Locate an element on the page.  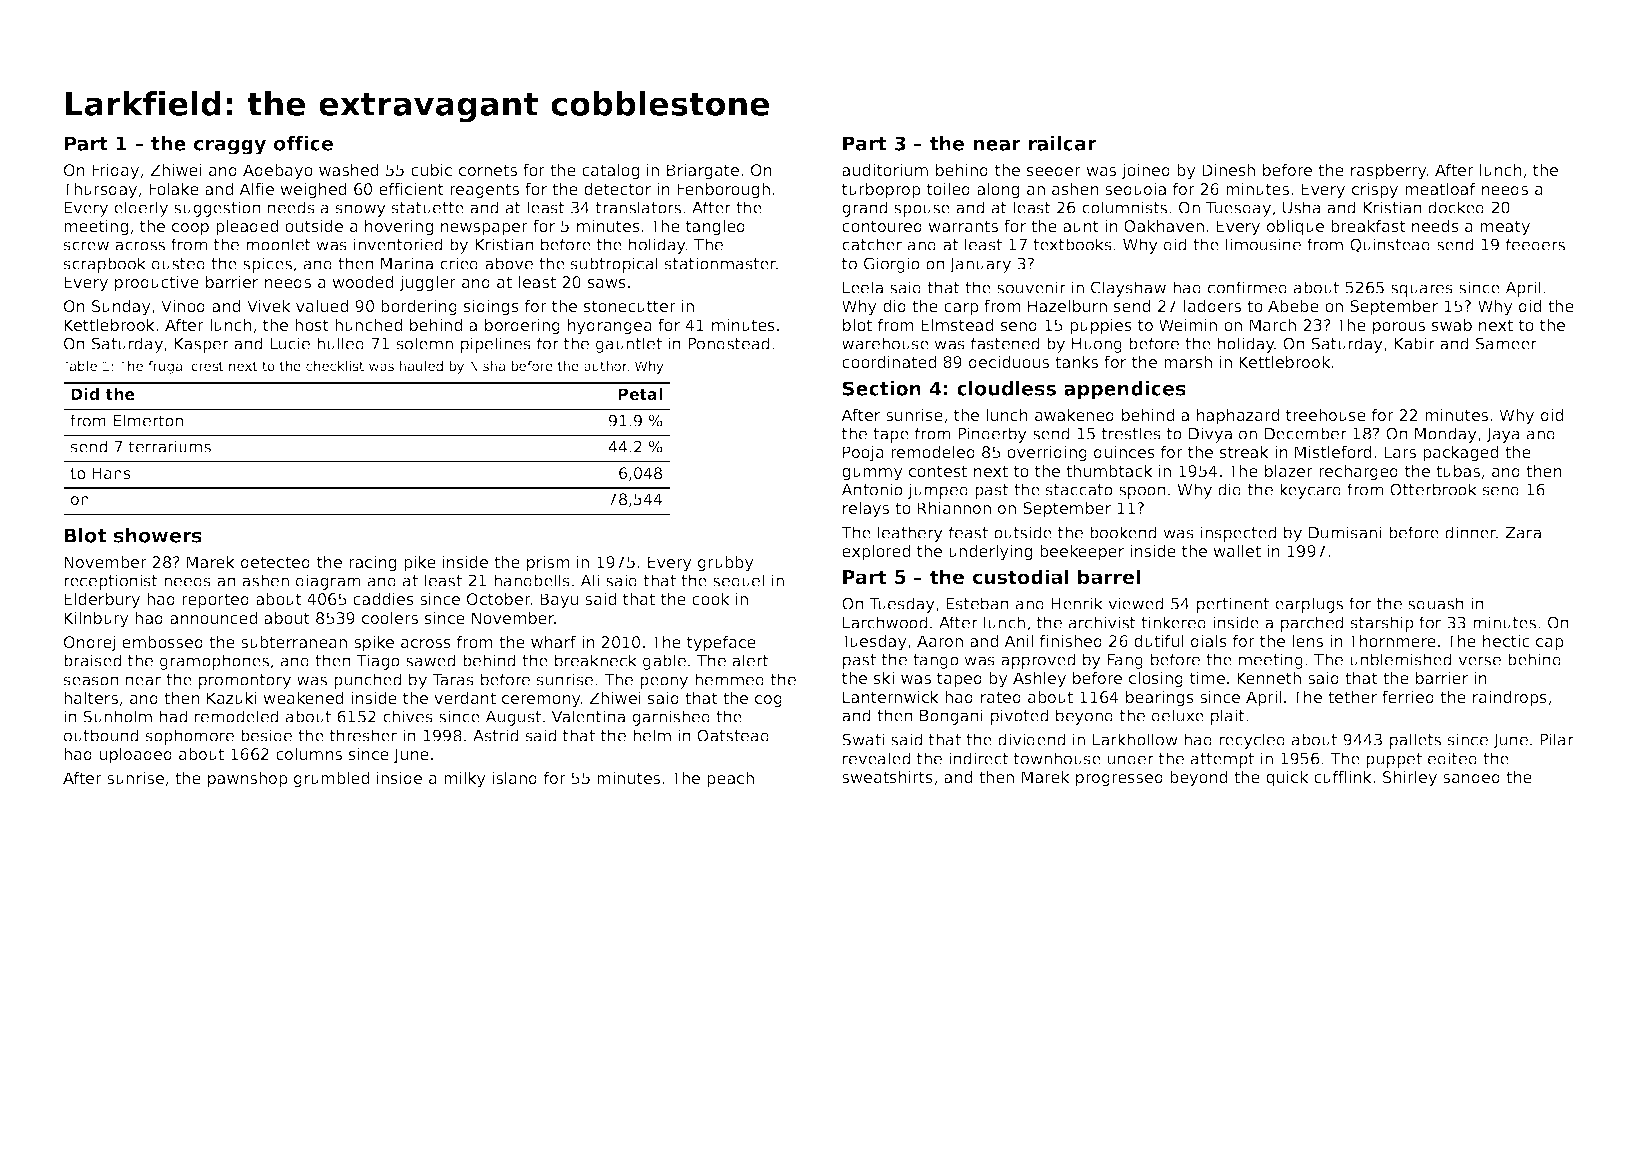
pawnshop is located at coordinates (248, 780).
